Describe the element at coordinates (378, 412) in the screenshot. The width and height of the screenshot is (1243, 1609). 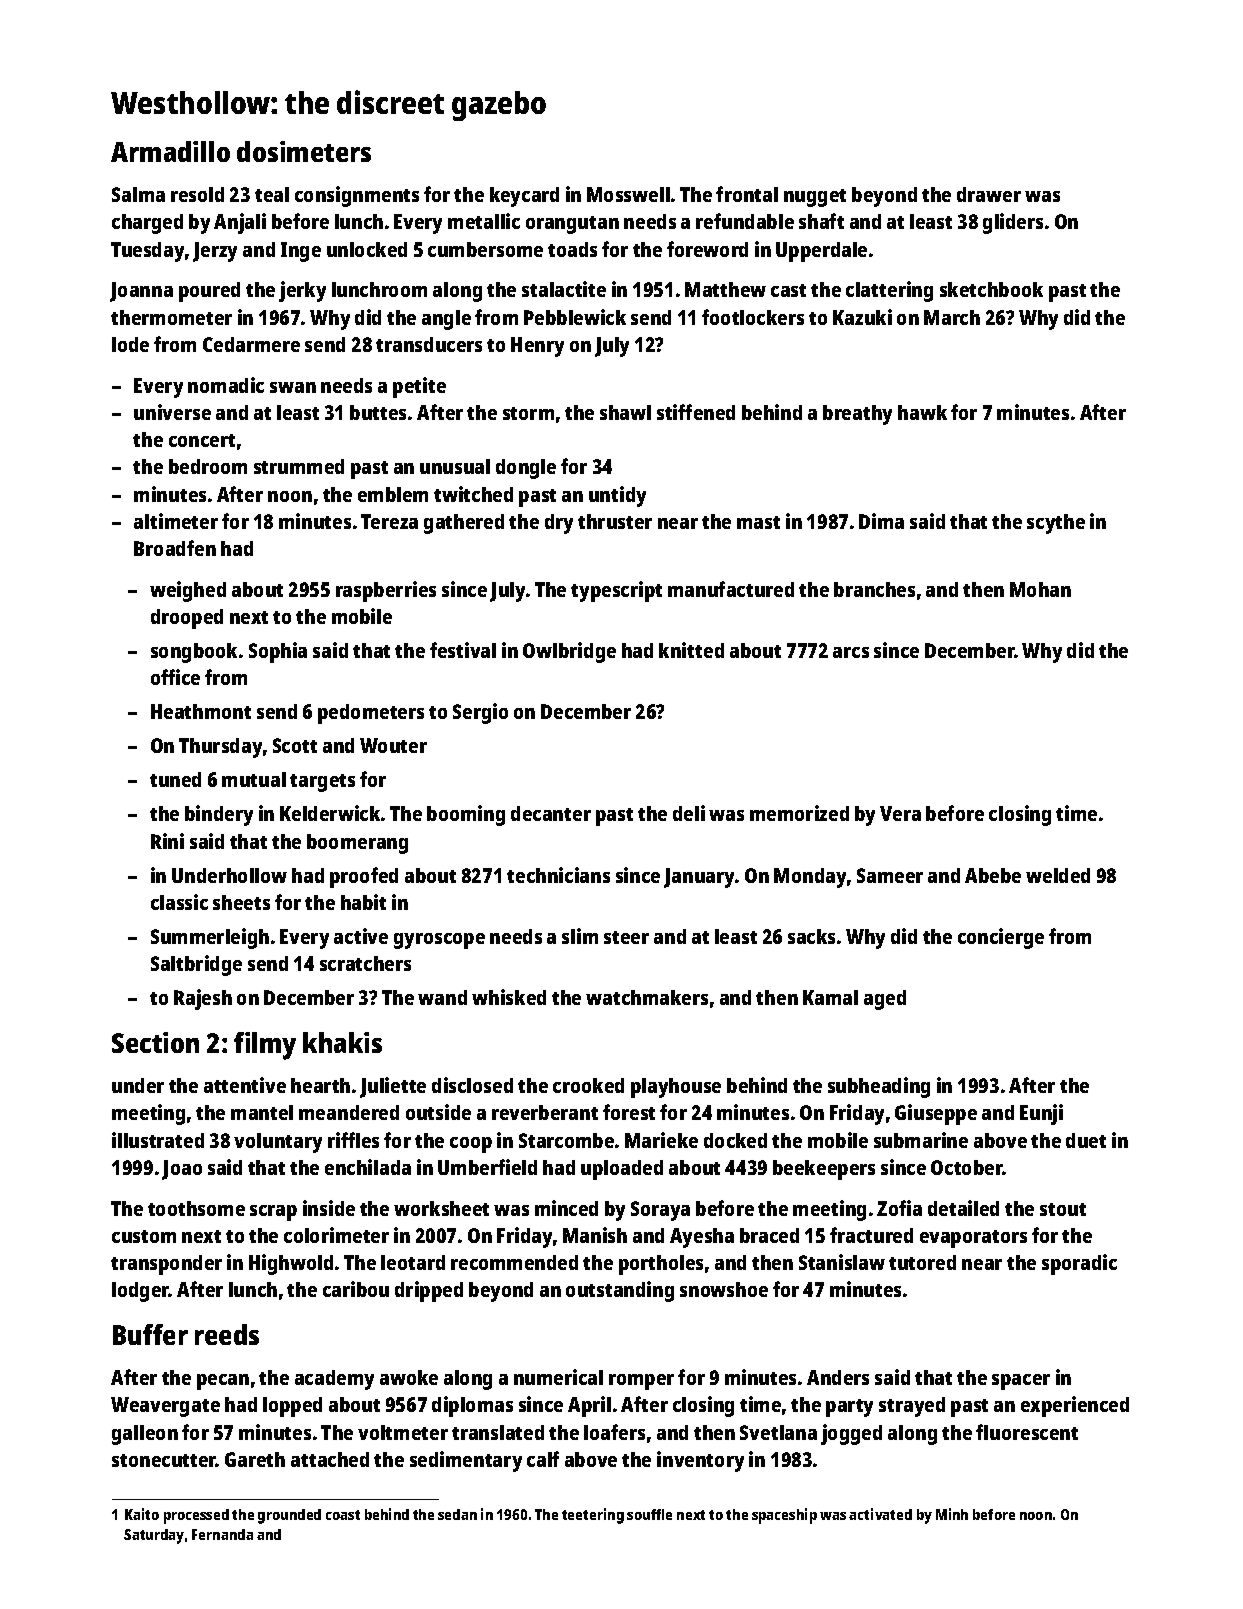
I see `buttes` at that location.
